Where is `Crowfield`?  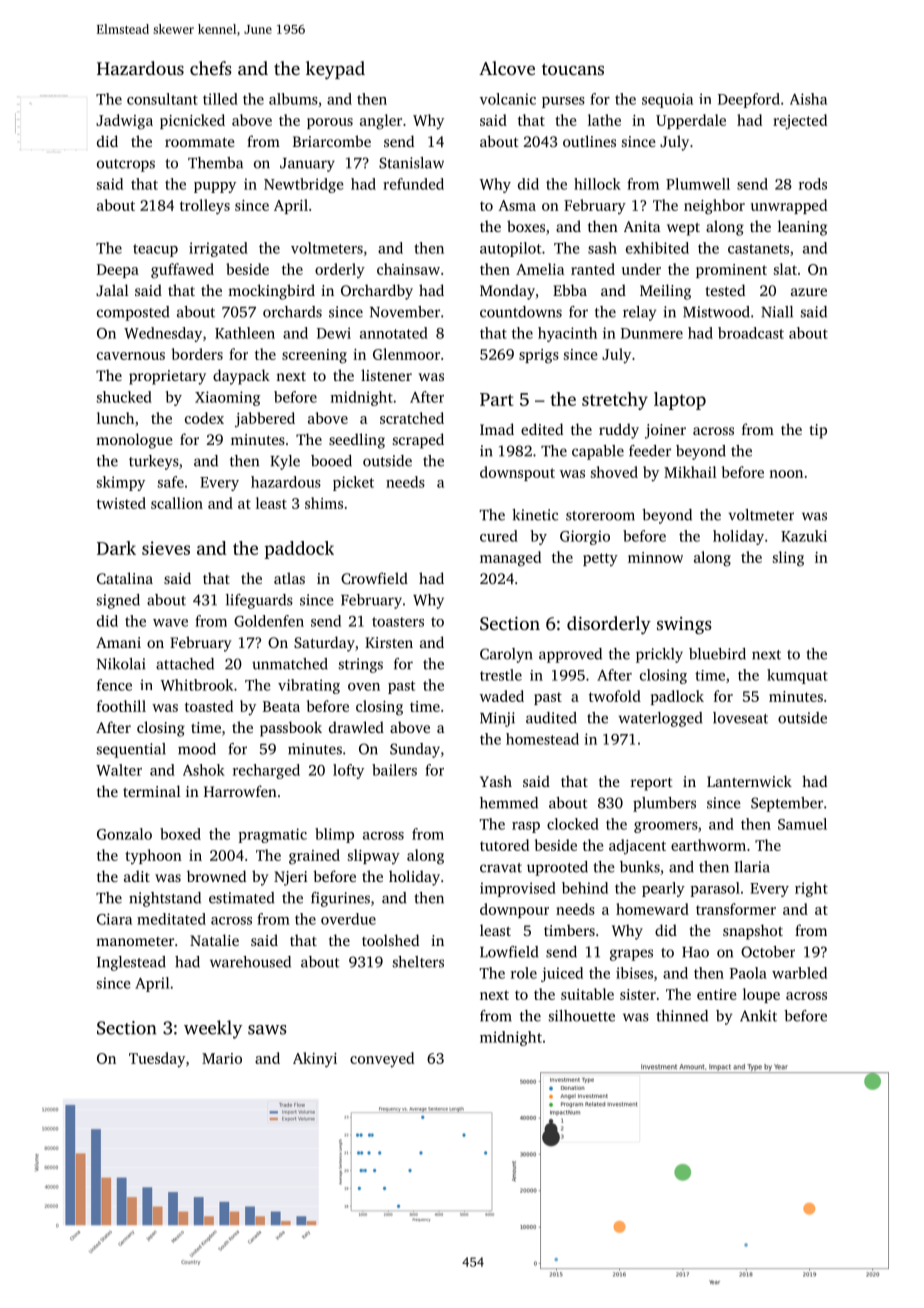
Crowfield is located at coordinates (374, 578).
